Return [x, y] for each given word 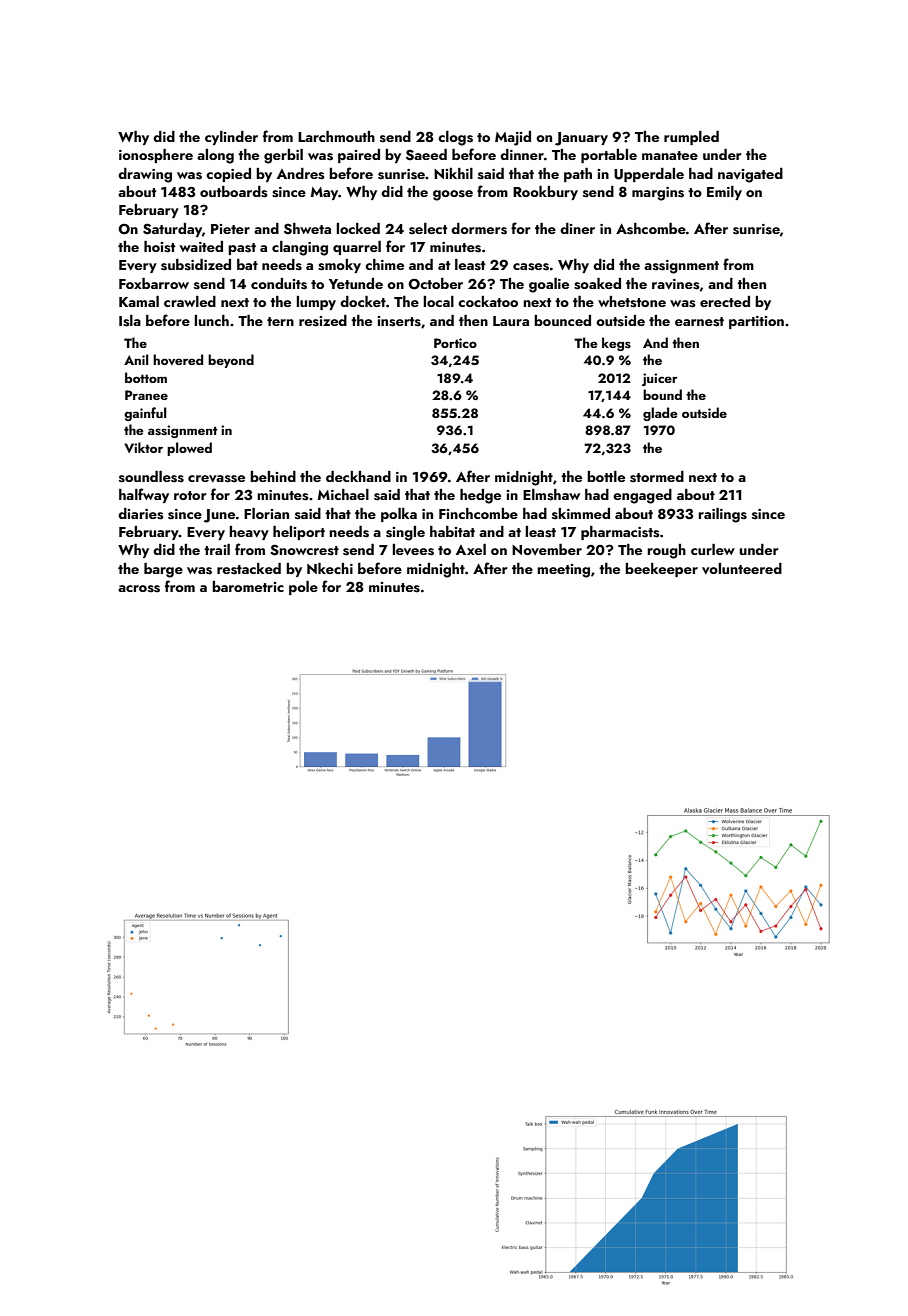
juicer [660, 379]
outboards [234, 192]
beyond [231, 361]
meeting [563, 571]
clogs [455, 138]
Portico [455, 343]
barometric [248, 586]
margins [658, 194]
